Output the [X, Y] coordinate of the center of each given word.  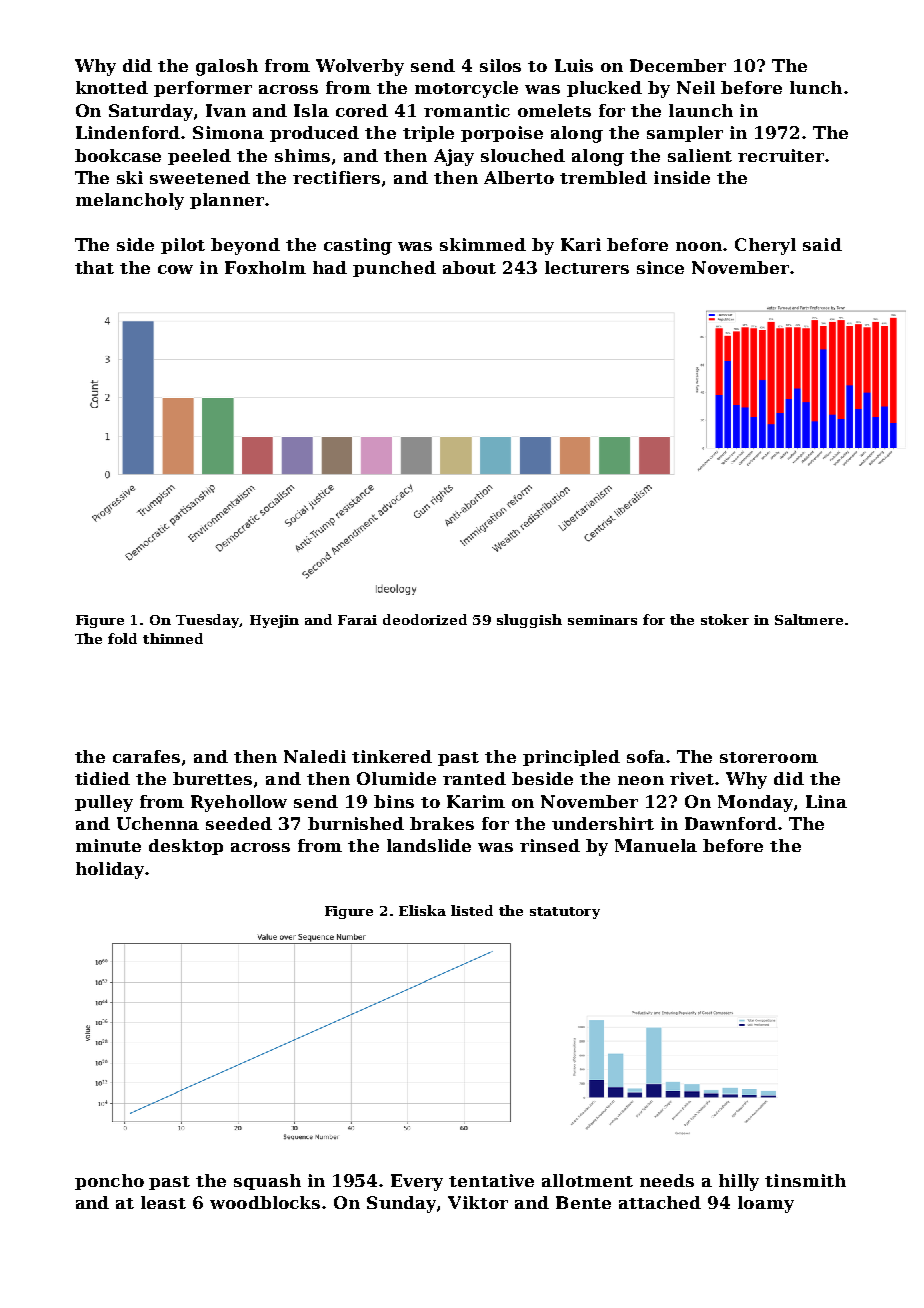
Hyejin [274, 621]
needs [667, 1180]
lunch [816, 87]
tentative [491, 1180]
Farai [357, 620]
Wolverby [360, 67]
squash [267, 1182]
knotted [112, 87]
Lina [826, 801]
